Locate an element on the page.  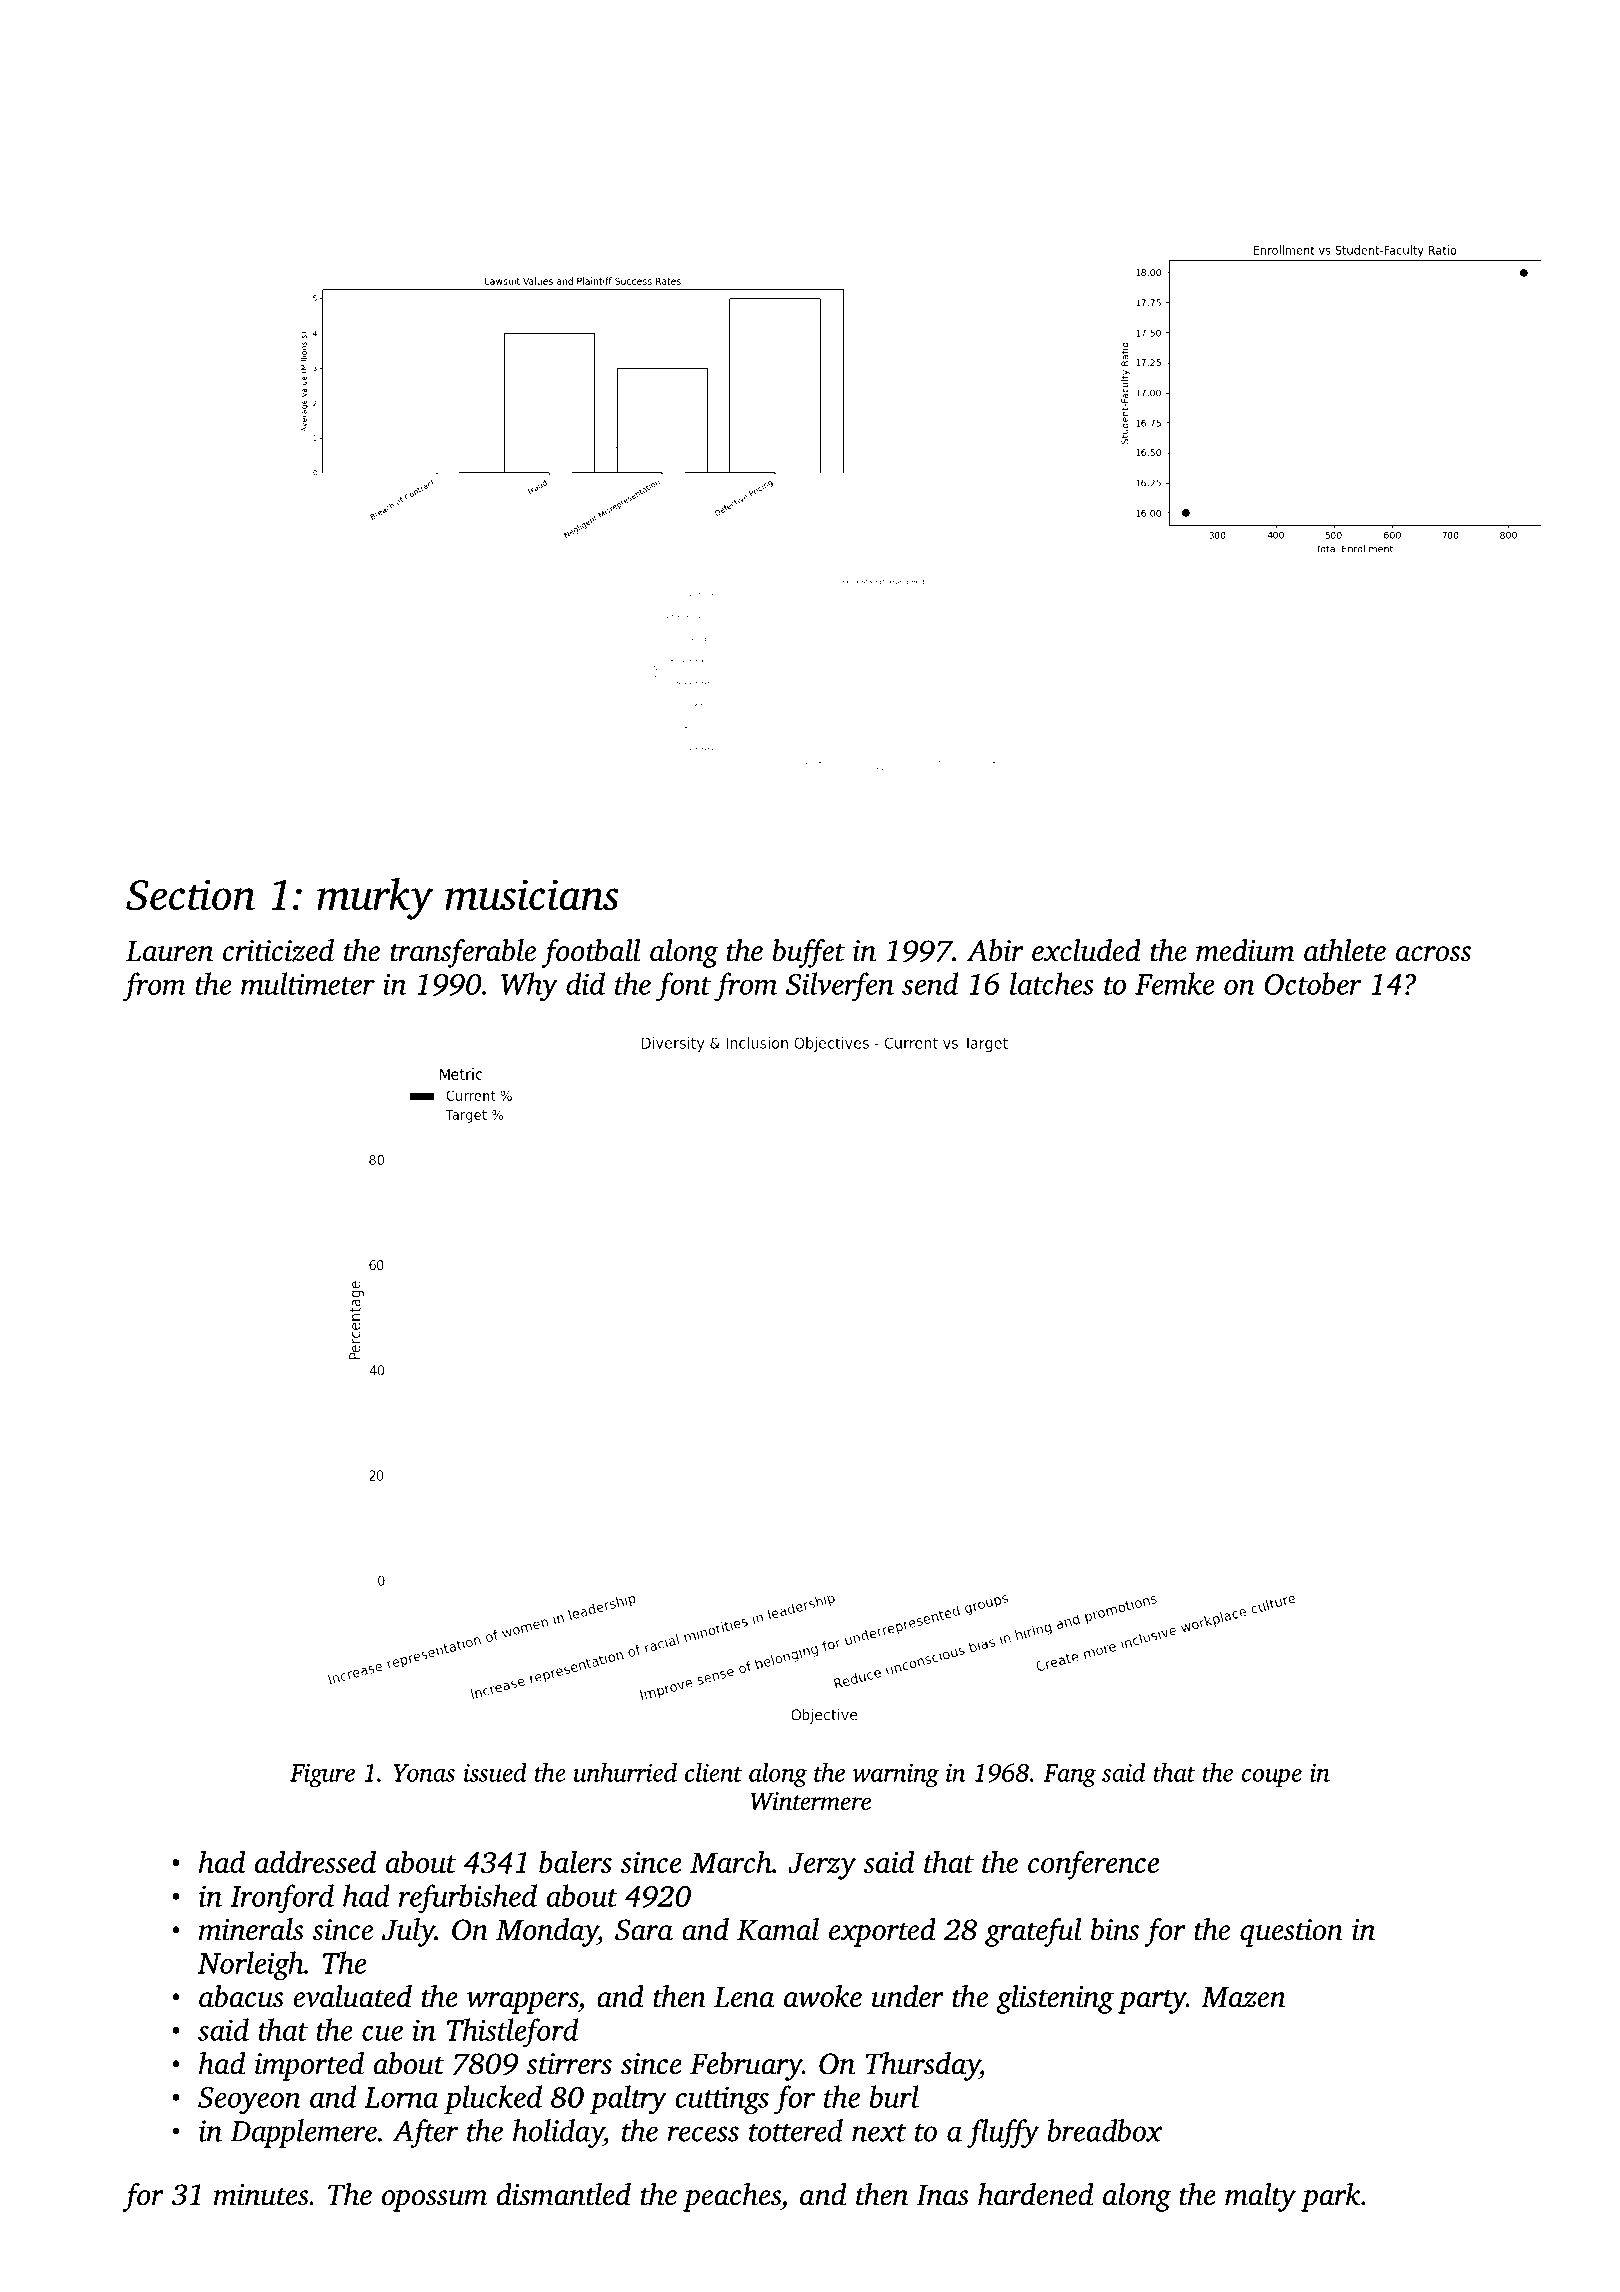
across is located at coordinates (1433, 954).
